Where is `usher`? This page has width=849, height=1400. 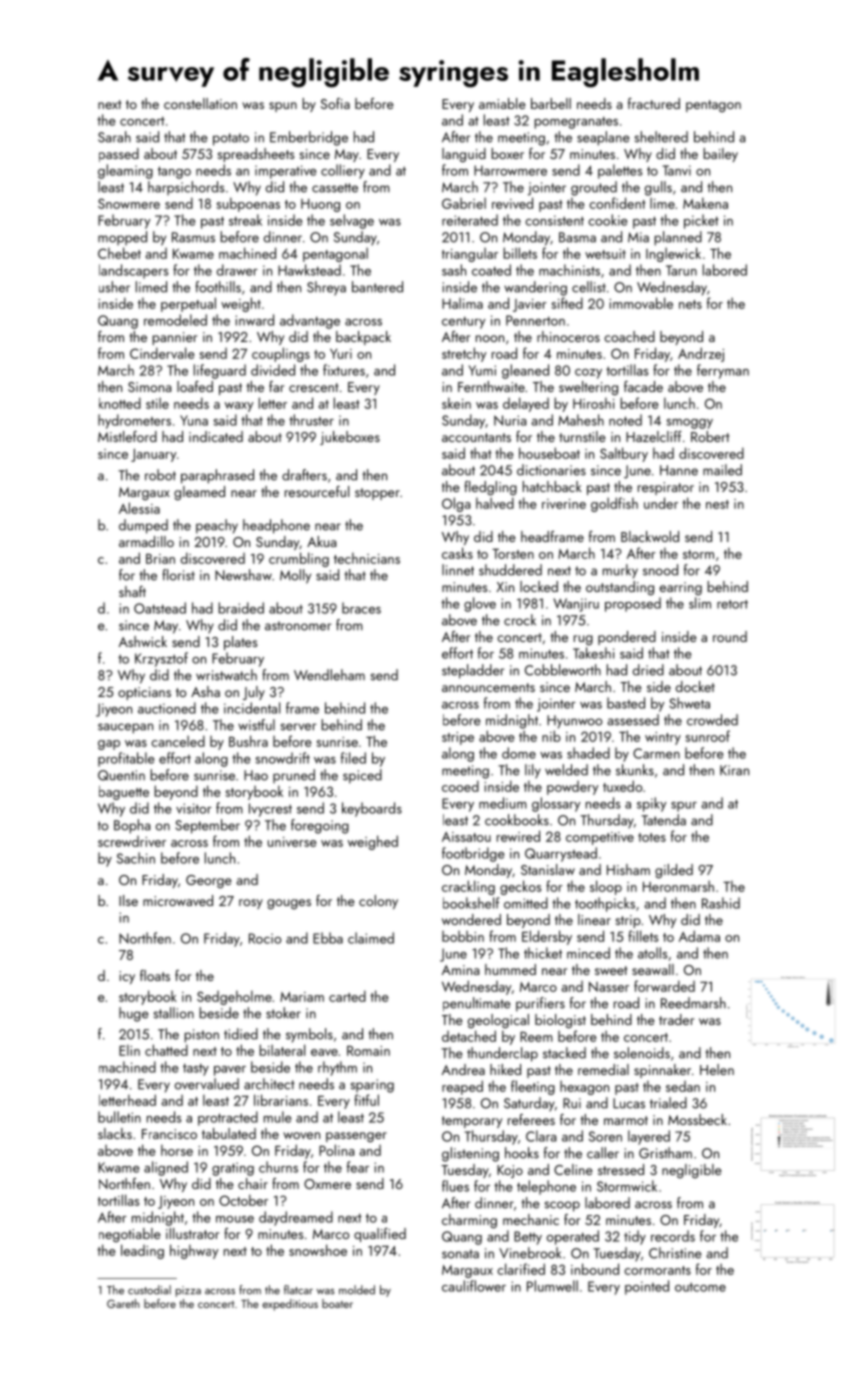 usher is located at coordinates (114, 287).
